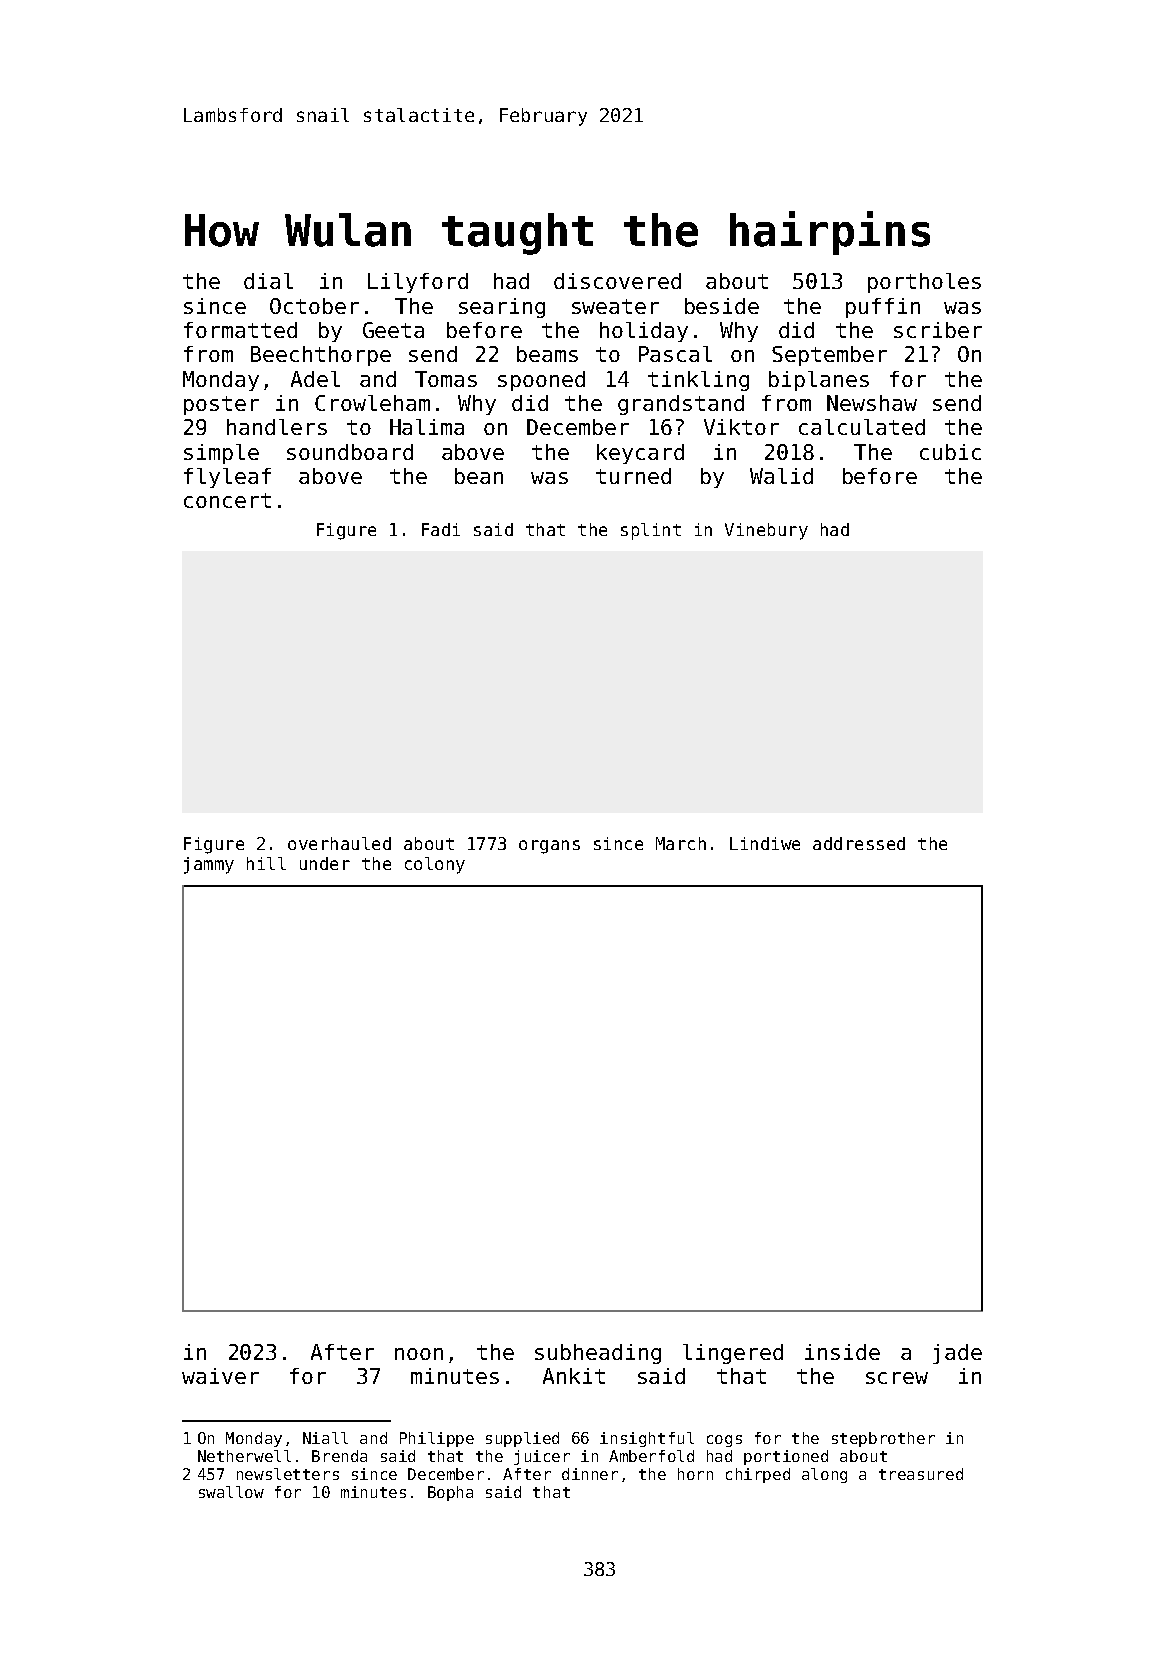  I want to click on Vinebury, so click(766, 531).
